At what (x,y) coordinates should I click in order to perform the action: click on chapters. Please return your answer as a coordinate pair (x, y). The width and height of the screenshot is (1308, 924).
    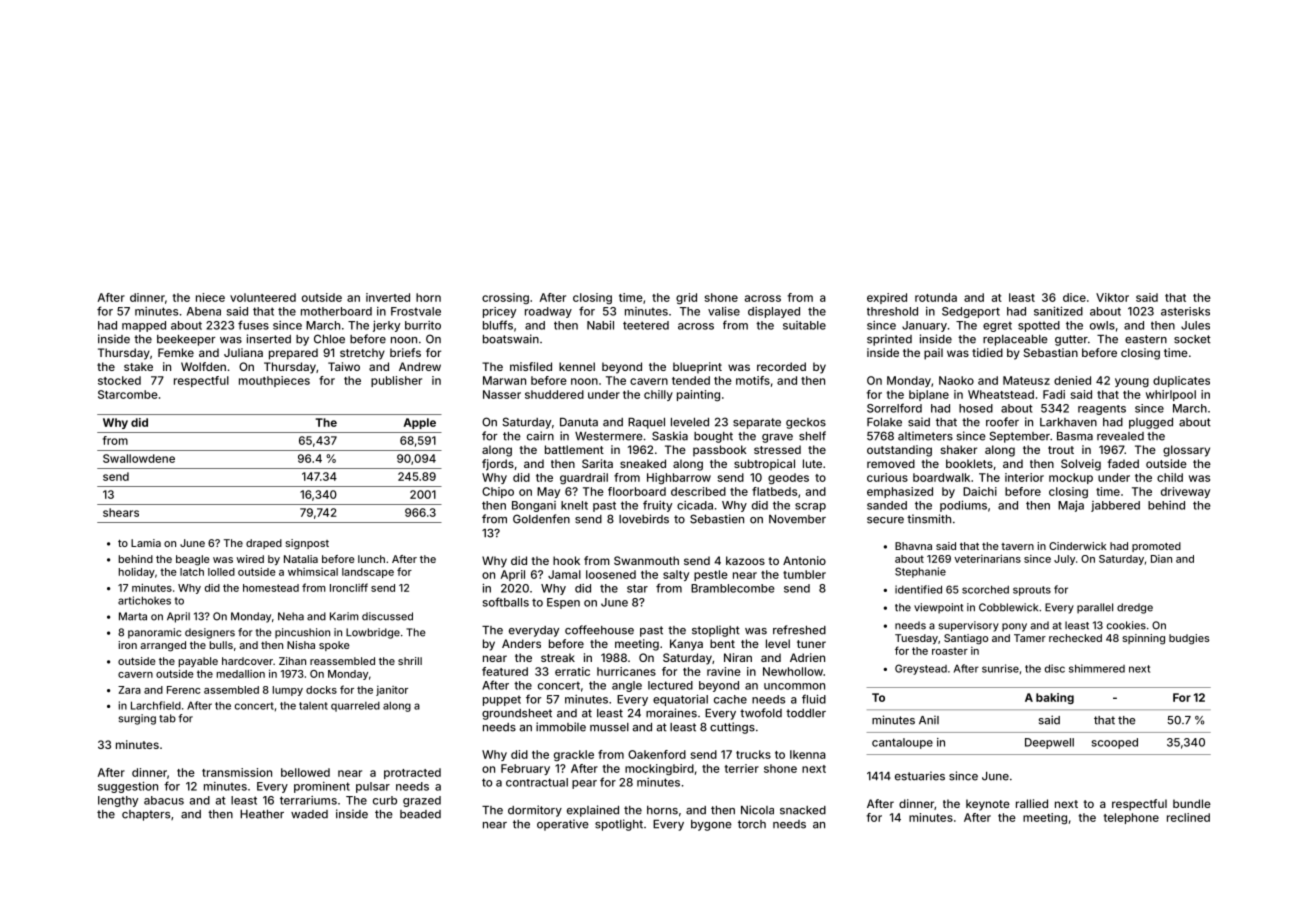
    Looking at the image, I should click on (146, 815).
